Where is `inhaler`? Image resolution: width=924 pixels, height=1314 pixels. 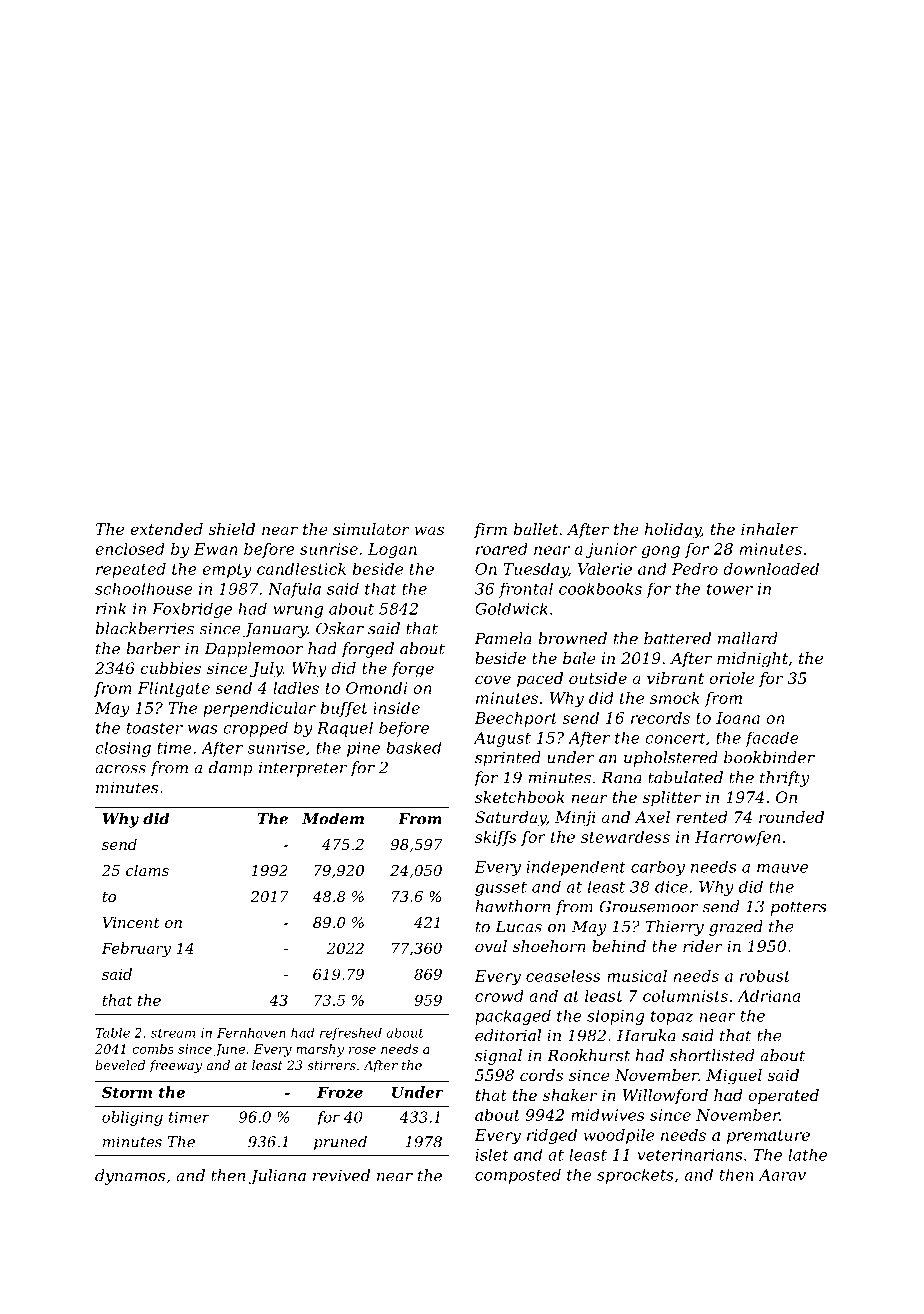
inhaler is located at coordinates (769, 529).
